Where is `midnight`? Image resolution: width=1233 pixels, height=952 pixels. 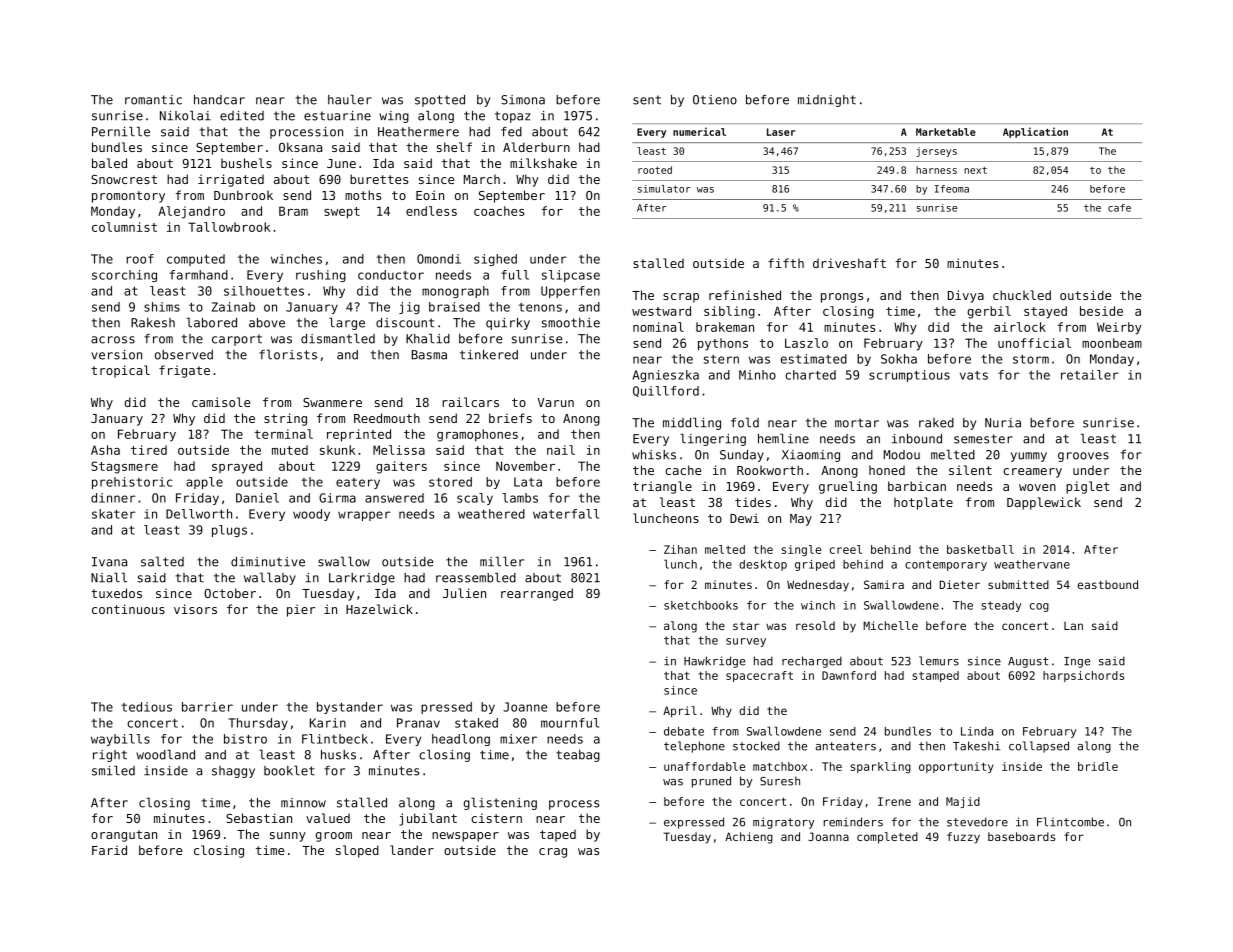
midnight is located at coordinates (827, 101).
